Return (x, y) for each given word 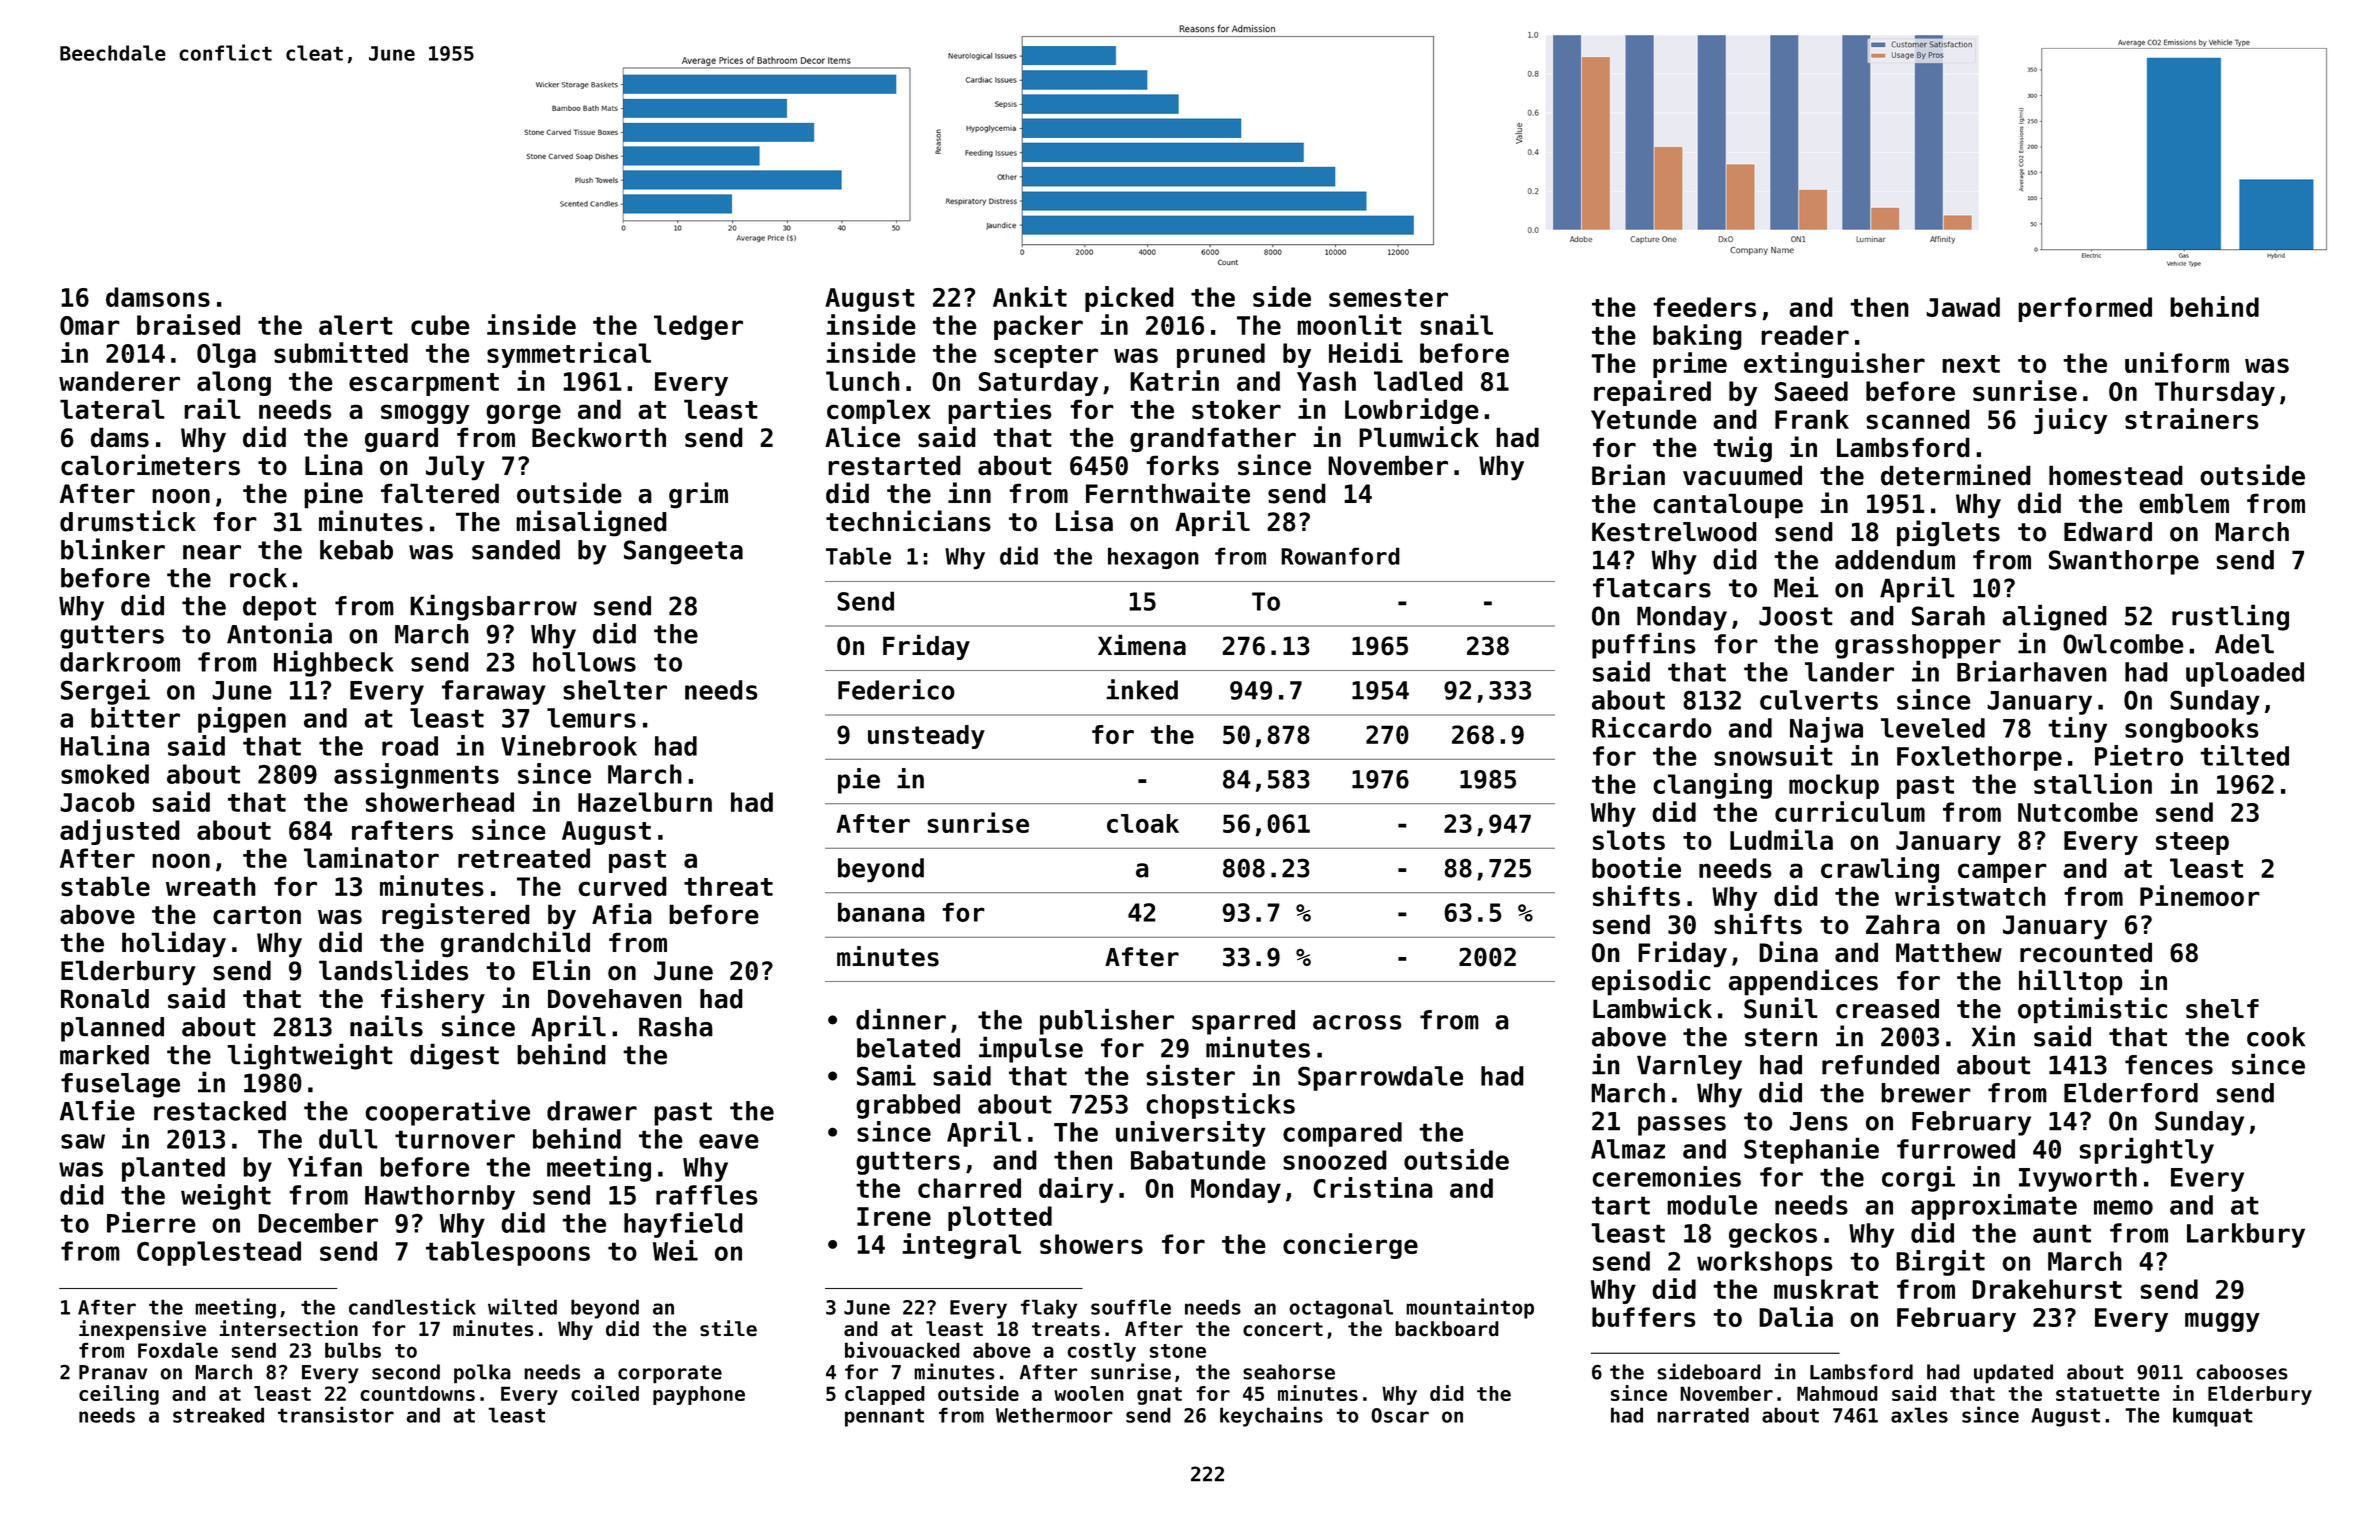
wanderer (119, 381)
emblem (2184, 503)
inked (1142, 689)
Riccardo (1652, 727)
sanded (516, 550)
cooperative (447, 1112)
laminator (371, 857)
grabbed (908, 1106)
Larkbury (2246, 1235)
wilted (522, 1306)
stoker (1236, 409)
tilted (2244, 755)
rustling (2230, 617)
